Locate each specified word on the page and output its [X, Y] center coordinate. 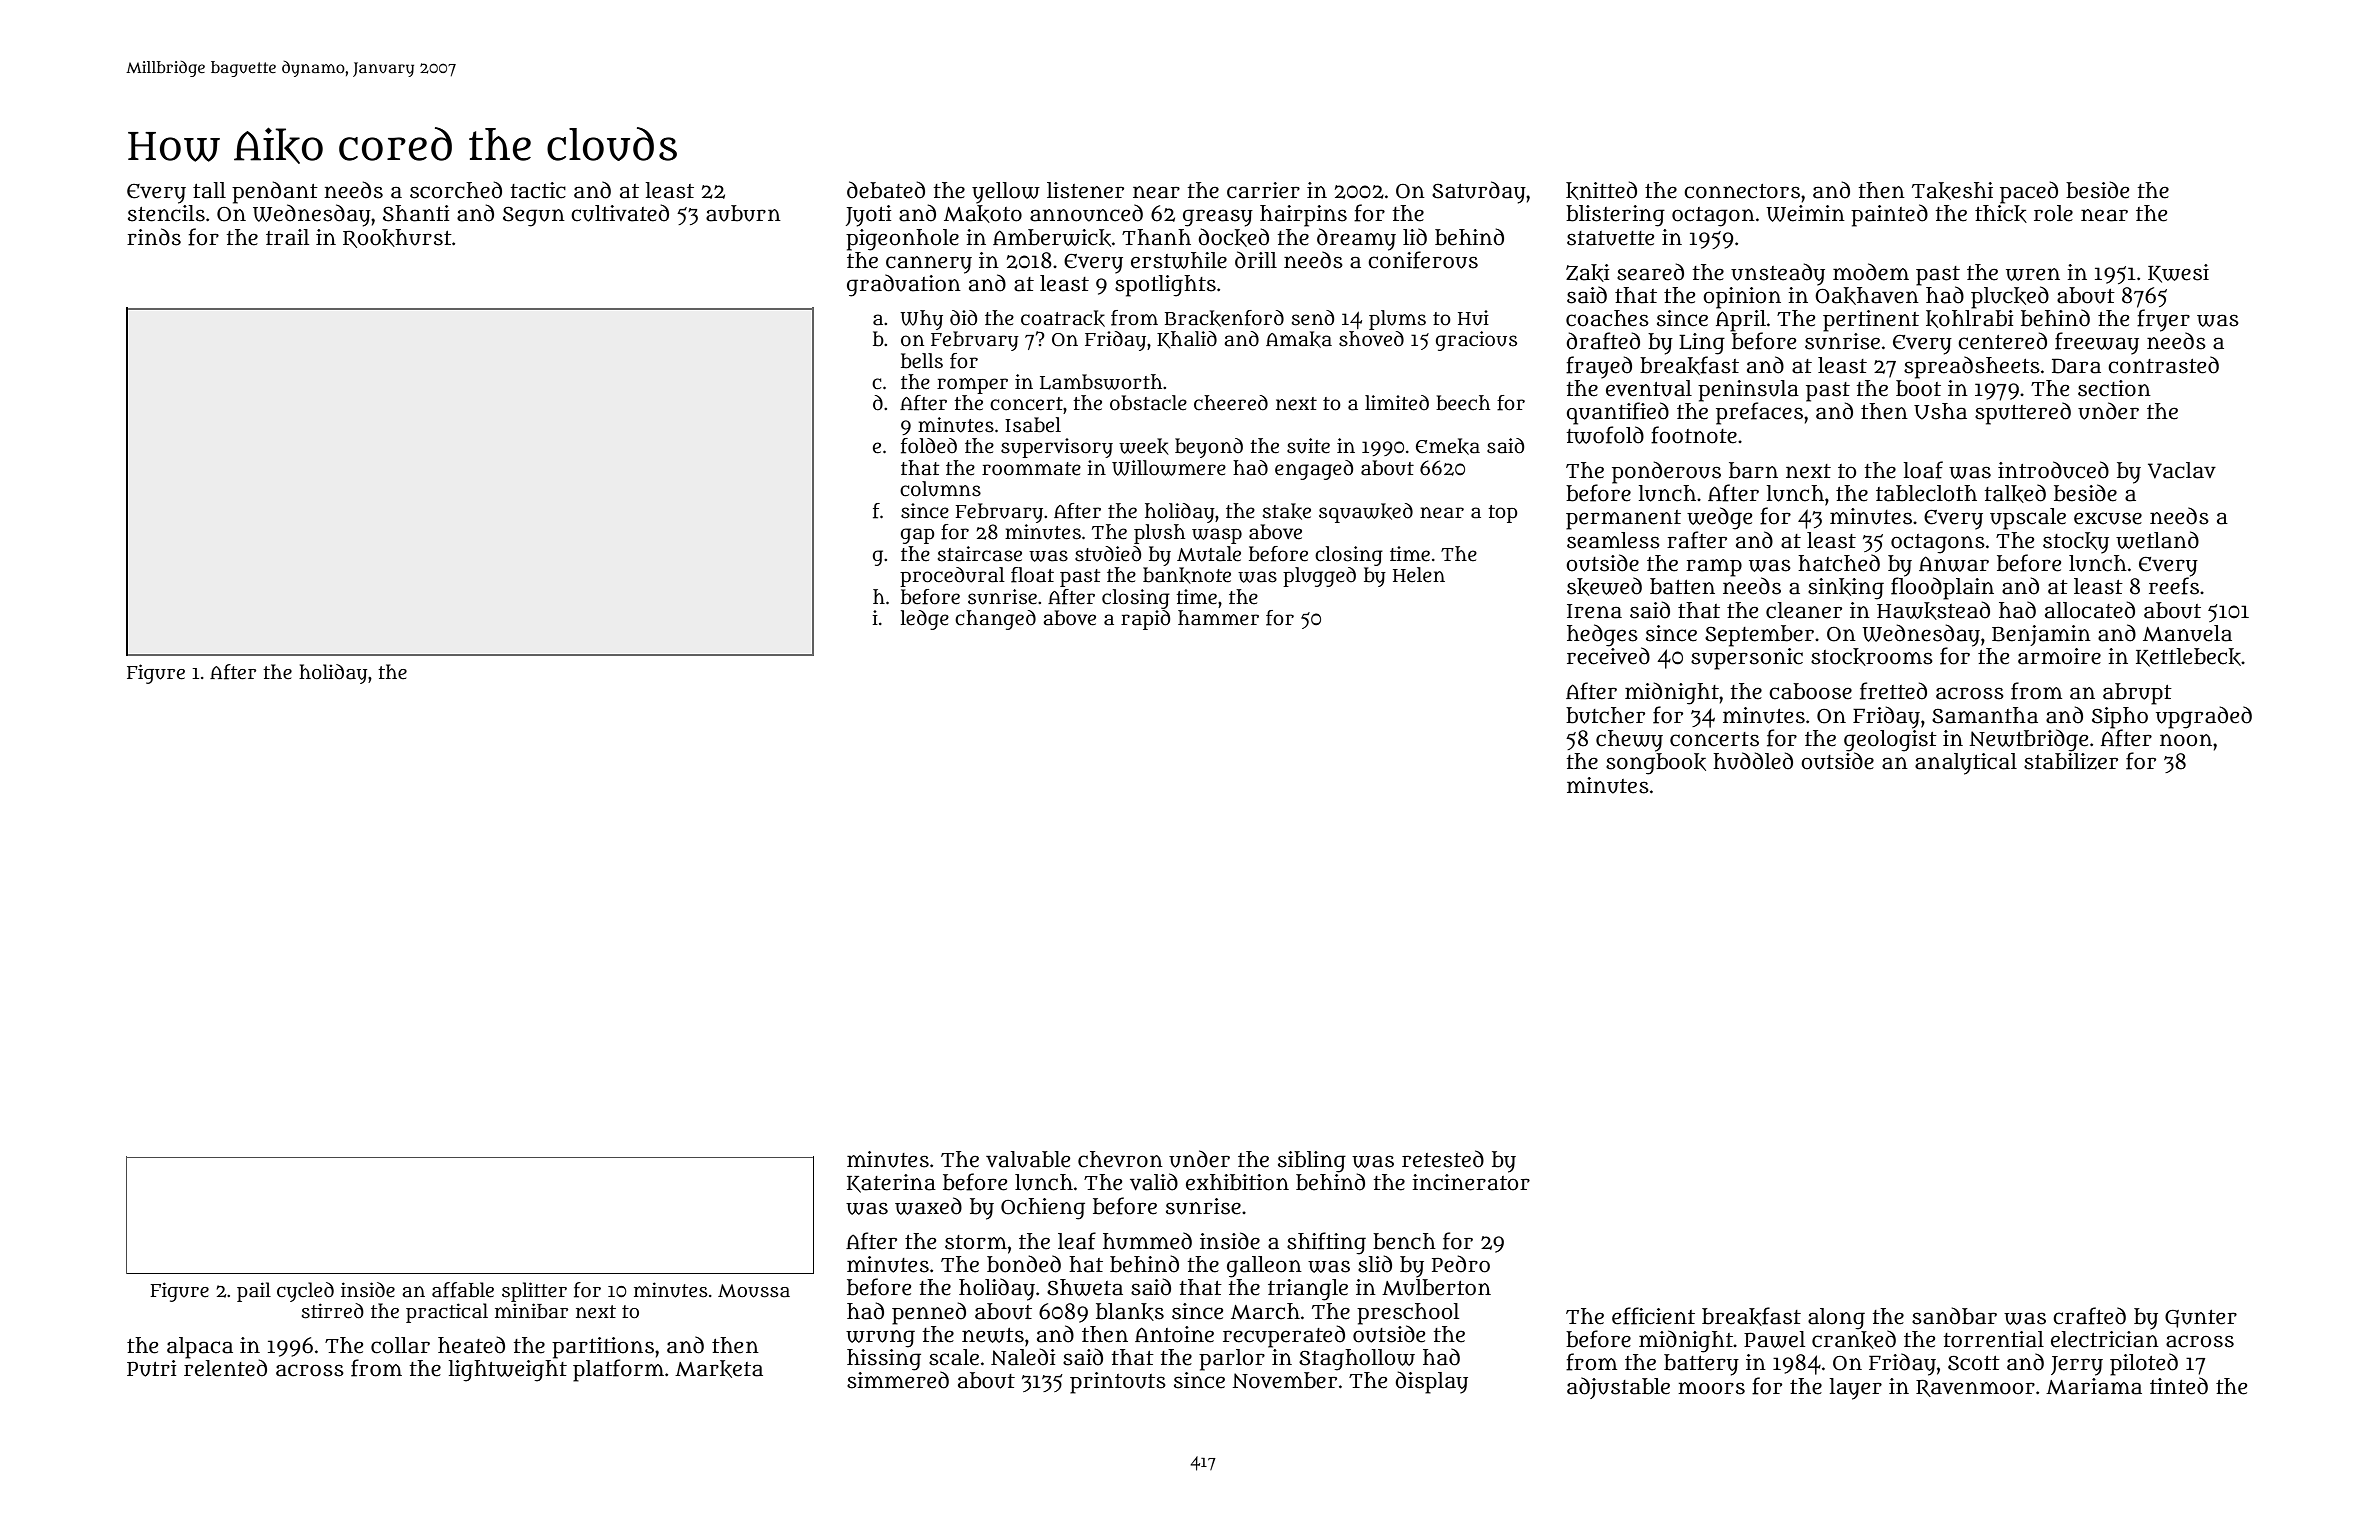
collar [400, 1345]
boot [1918, 388]
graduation [904, 285]
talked [2015, 493]
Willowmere [1169, 468]
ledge [925, 620]
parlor [1232, 1360]
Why [921, 320]
